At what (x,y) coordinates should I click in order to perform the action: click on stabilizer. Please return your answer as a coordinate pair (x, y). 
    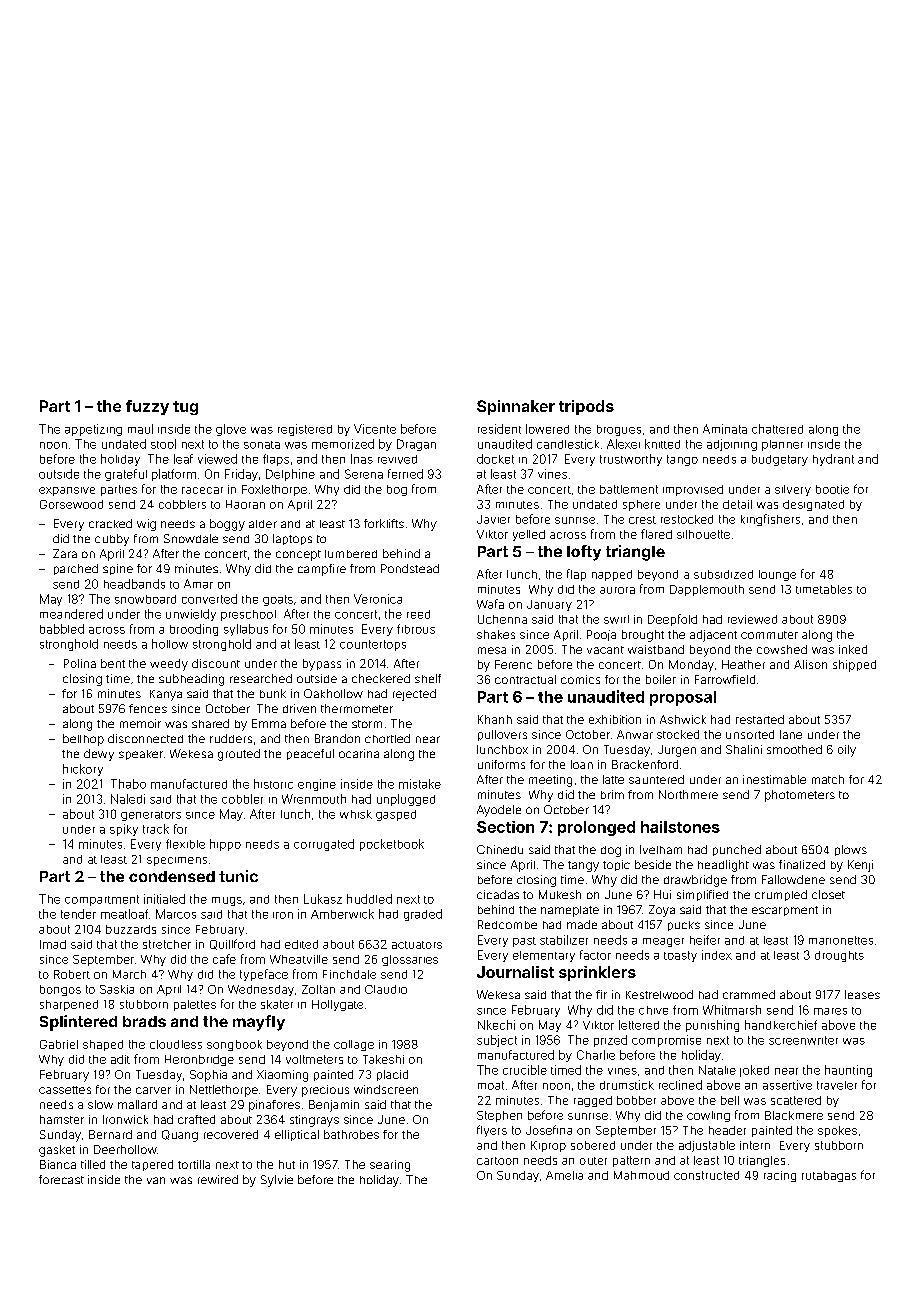
    Looking at the image, I should click on (564, 940).
